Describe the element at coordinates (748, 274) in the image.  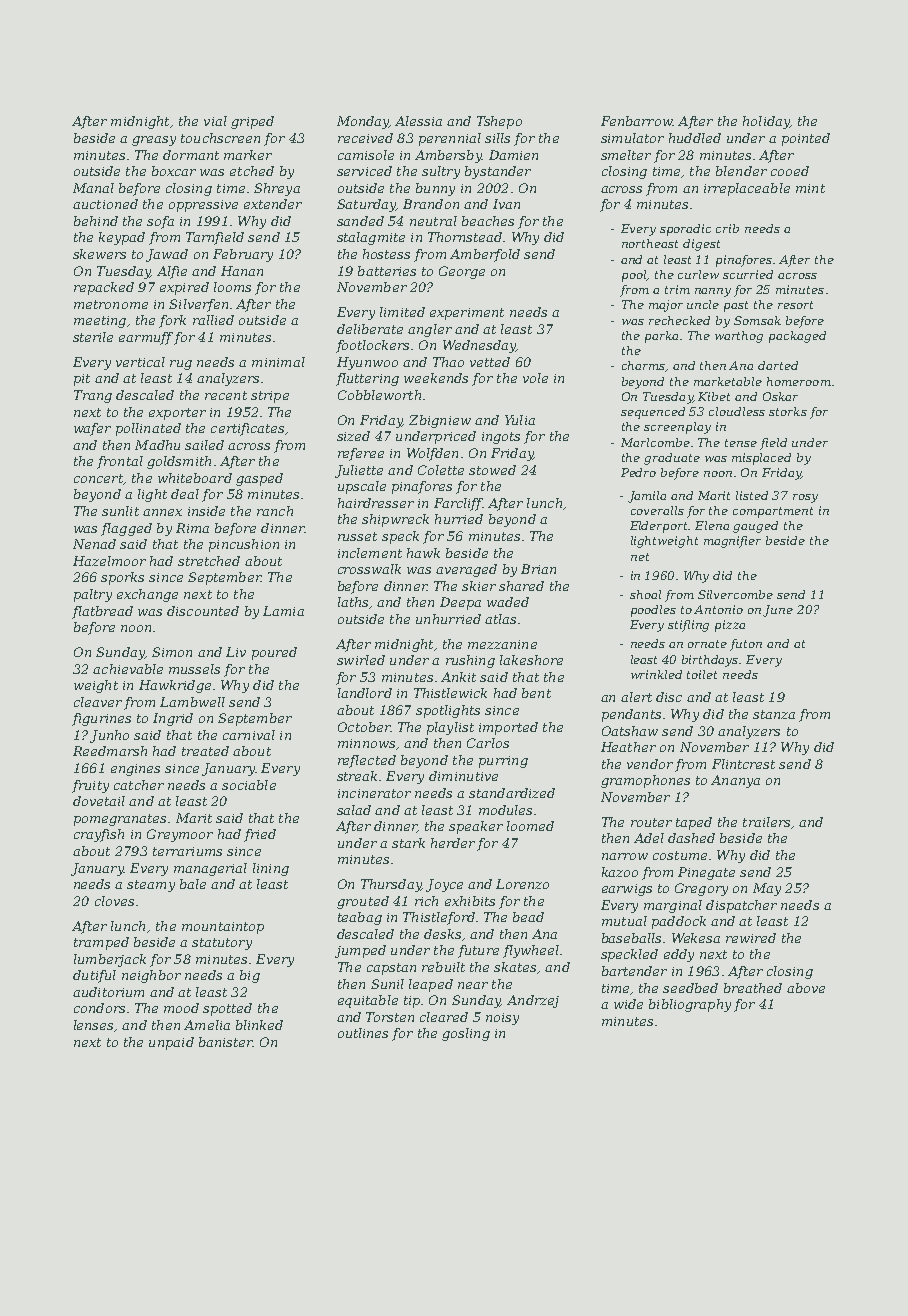
I see `scurried` at that location.
